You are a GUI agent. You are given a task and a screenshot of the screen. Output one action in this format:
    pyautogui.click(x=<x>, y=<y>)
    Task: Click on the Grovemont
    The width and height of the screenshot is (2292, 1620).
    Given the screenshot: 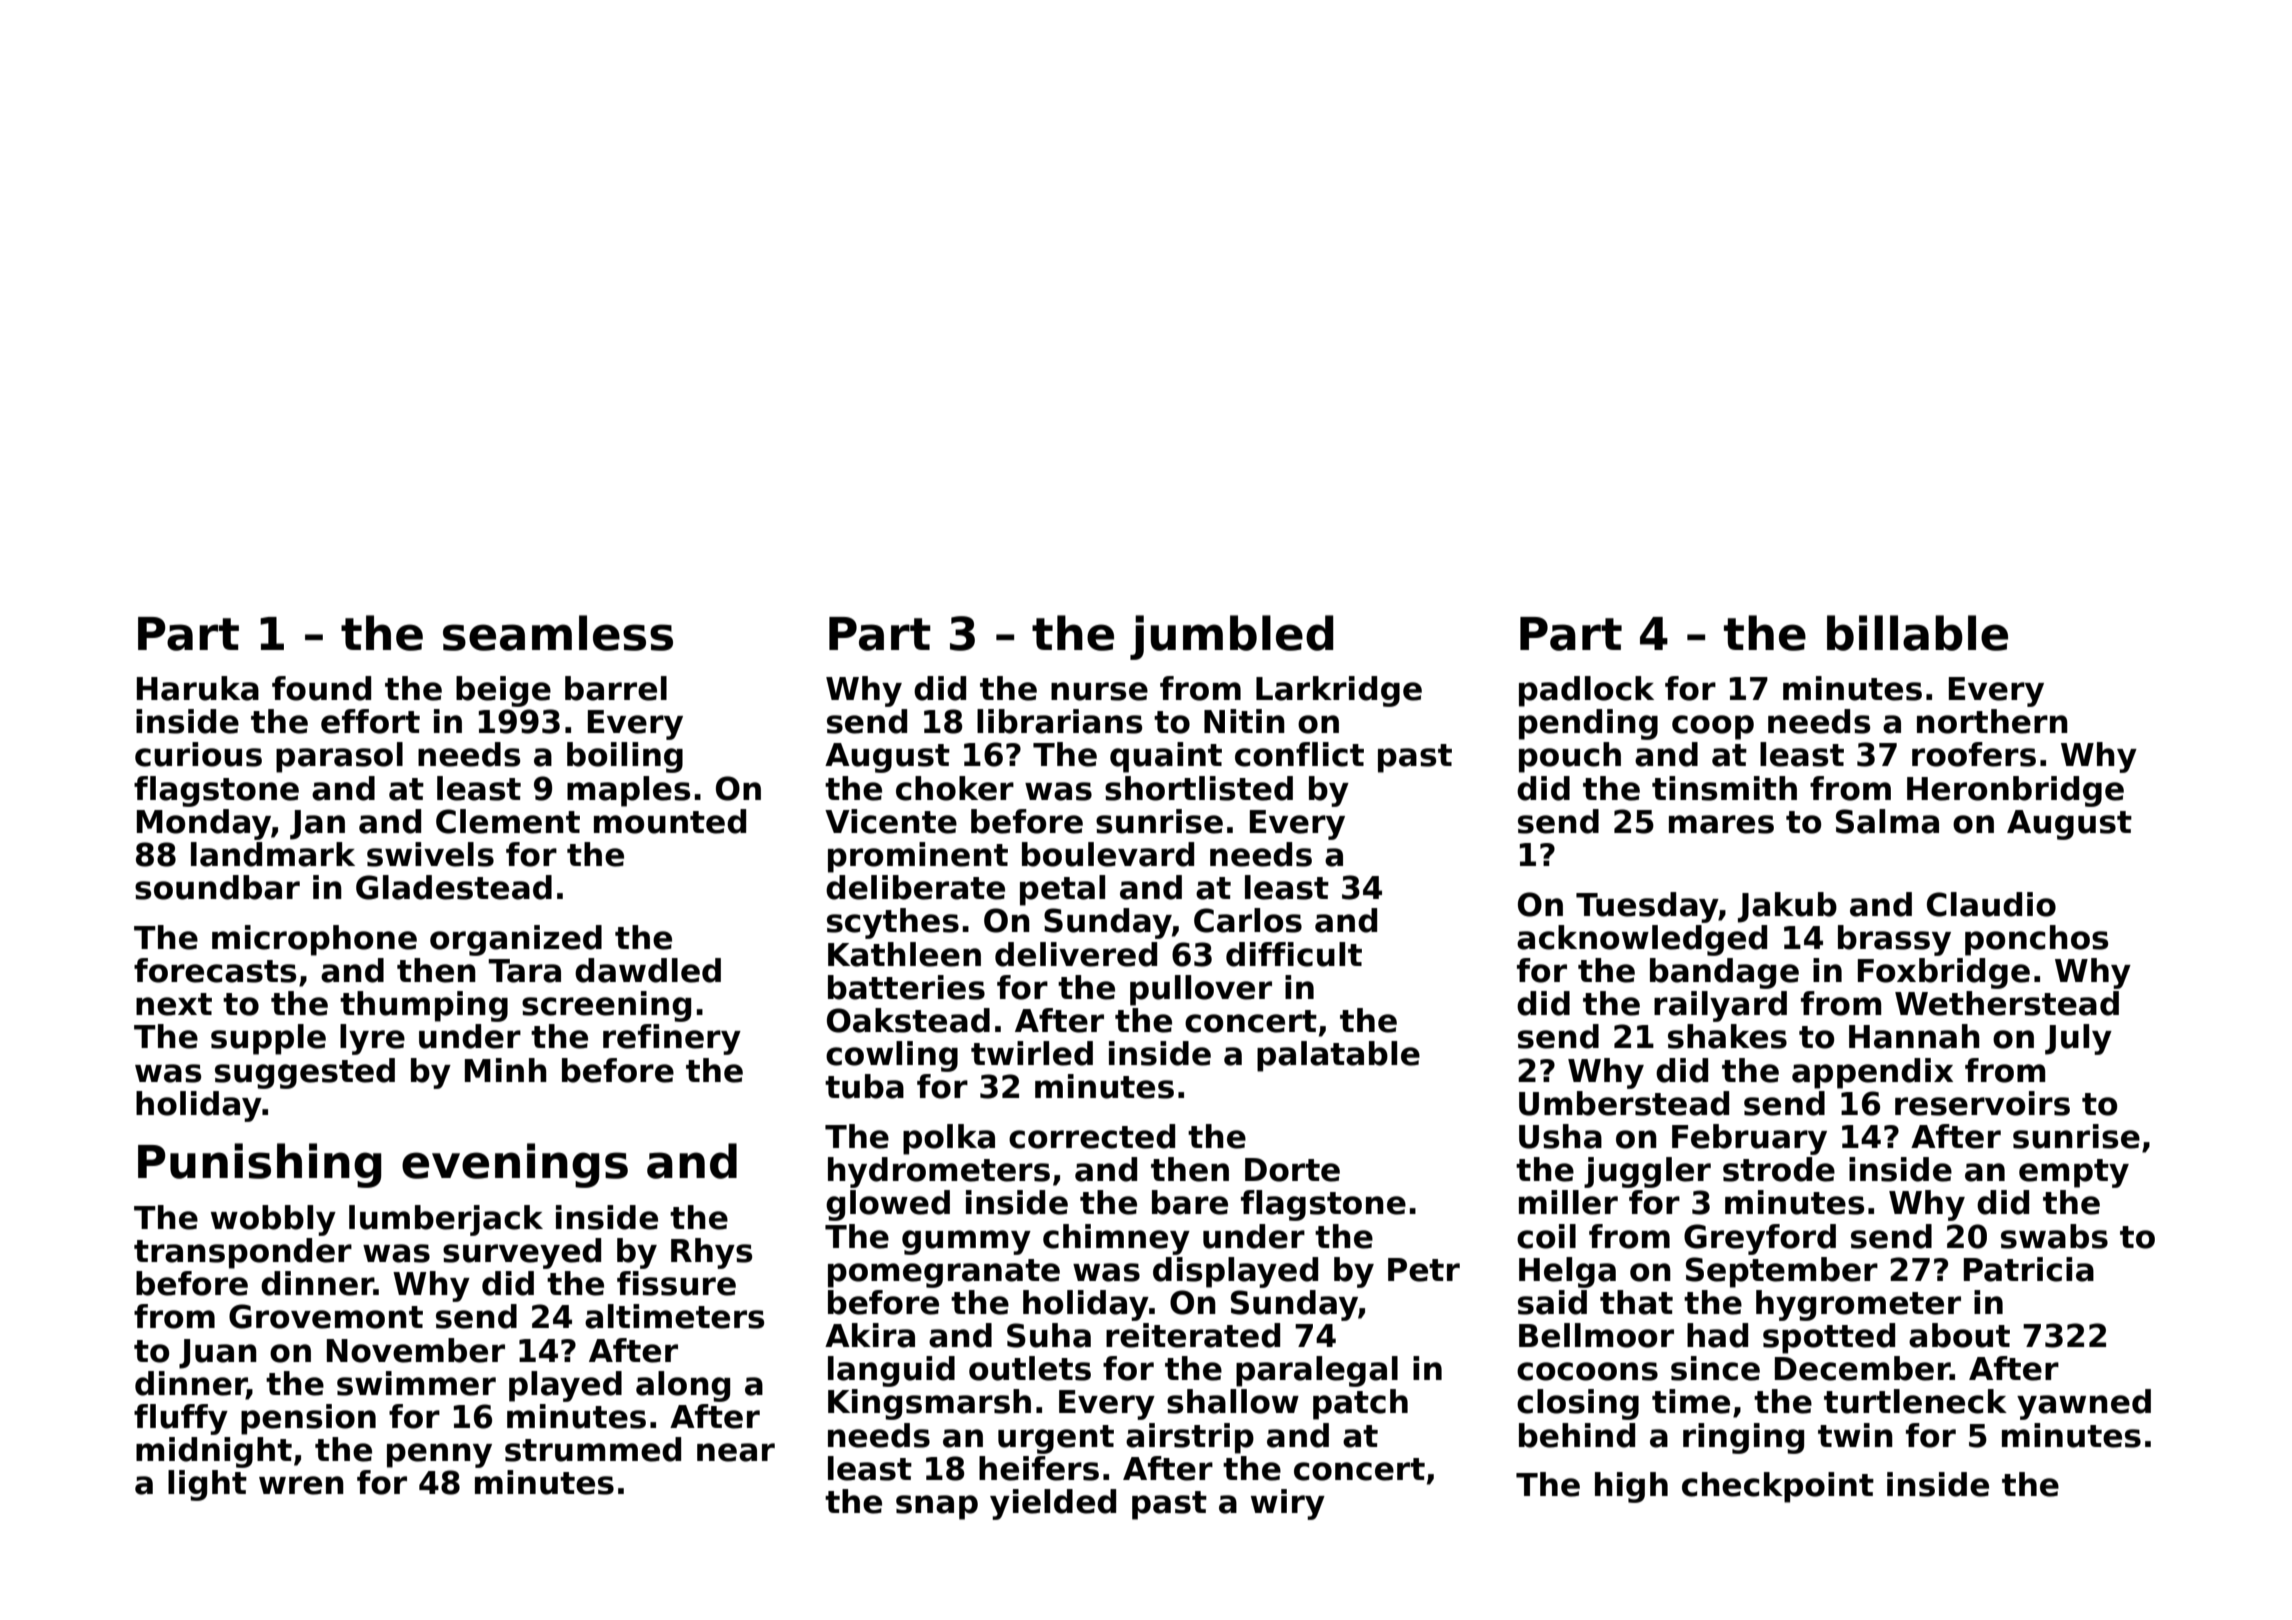 What is the action you would take?
    pyautogui.click(x=326, y=1316)
